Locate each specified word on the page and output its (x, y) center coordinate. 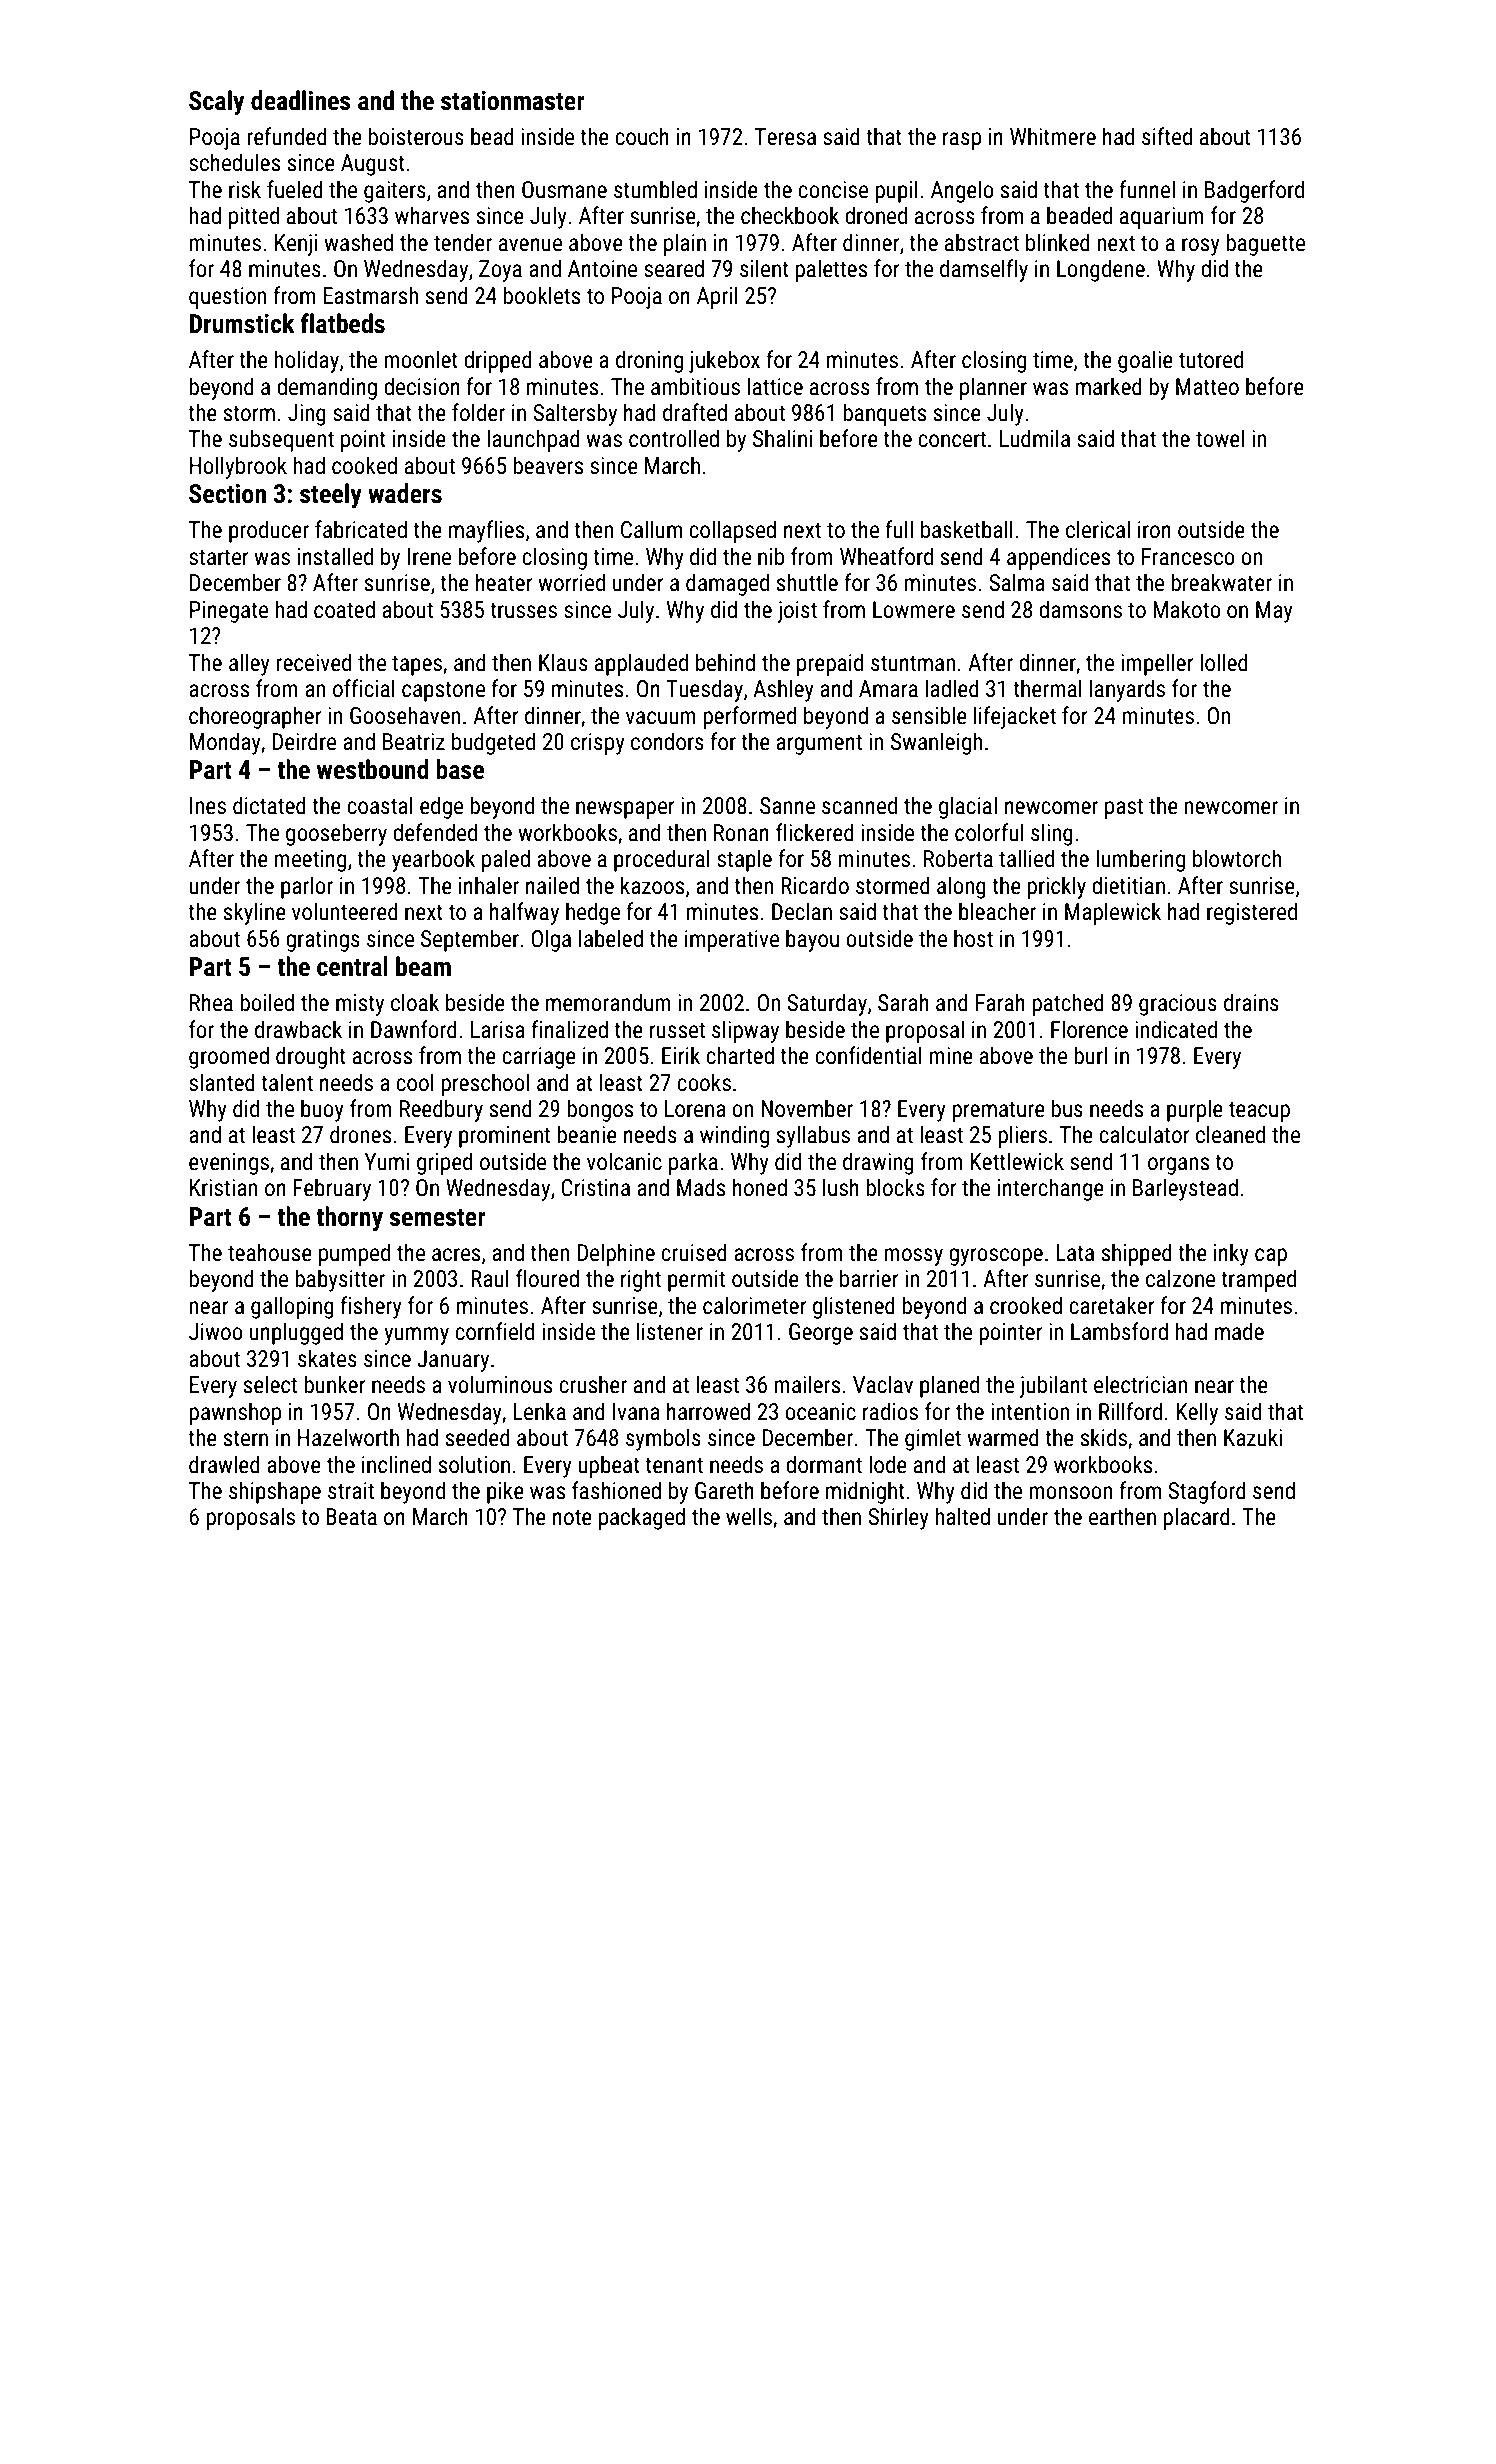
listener (670, 1331)
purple (1195, 1110)
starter (219, 558)
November (807, 1108)
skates (327, 1358)
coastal (380, 805)
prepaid (830, 664)
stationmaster (513, 101)
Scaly (217, 103)
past (1124, 809)
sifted (1167, 136)
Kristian (223, 1188)
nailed (552, 885)
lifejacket (1015, 717)
